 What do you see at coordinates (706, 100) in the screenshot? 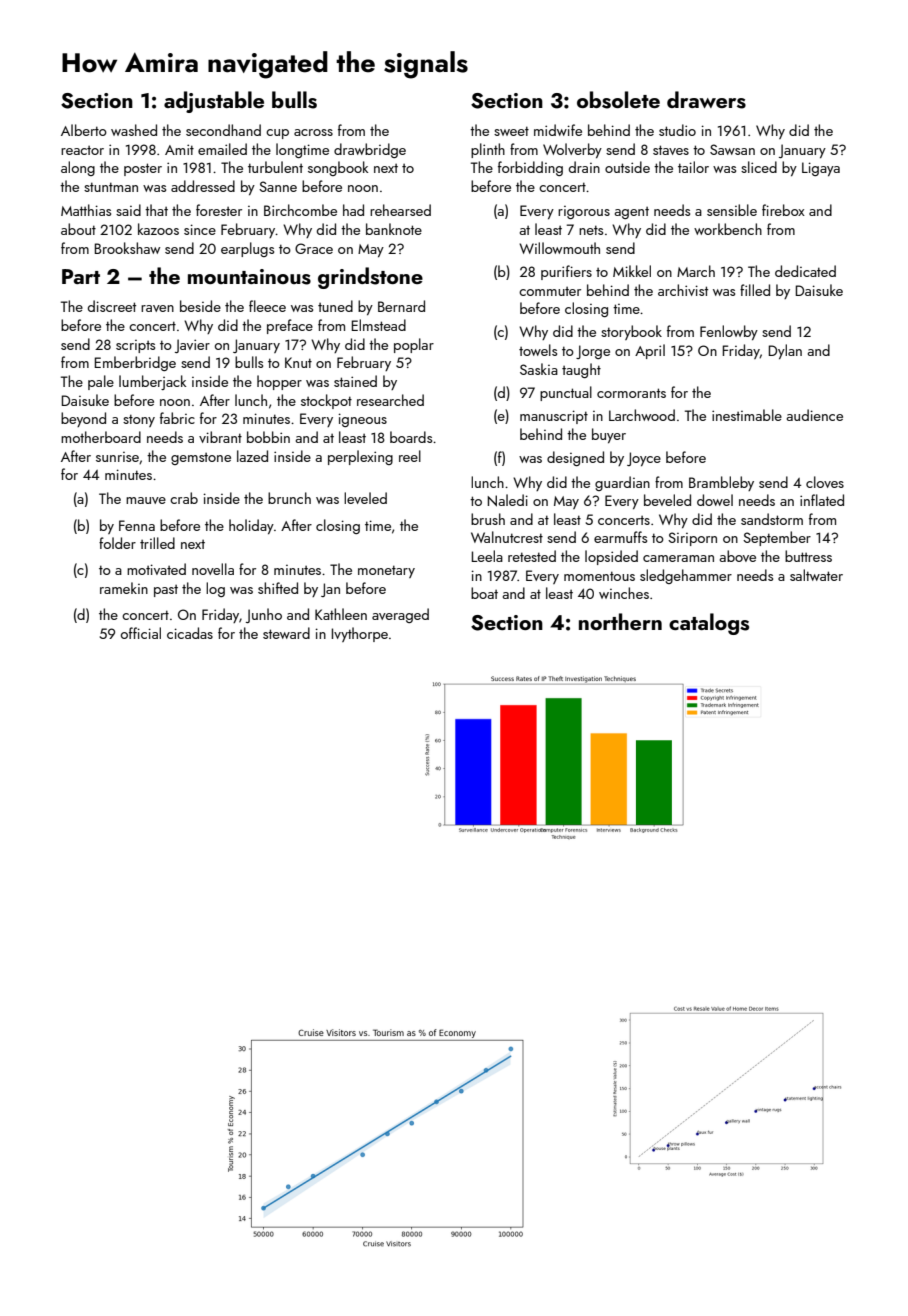
I see `drawers` at bounding box center [706, 100].
